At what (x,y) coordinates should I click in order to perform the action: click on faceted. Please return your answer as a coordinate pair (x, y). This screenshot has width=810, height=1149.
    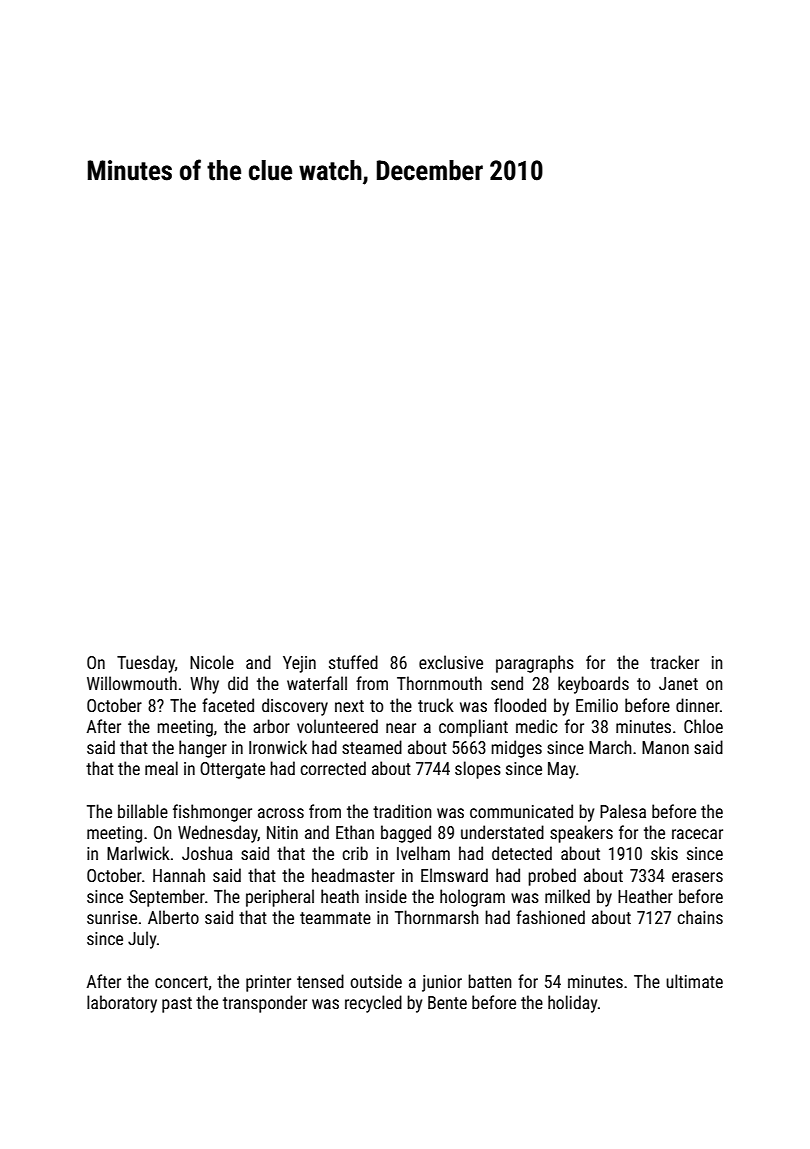
    Looking at the image, I should click on (228, 705).
